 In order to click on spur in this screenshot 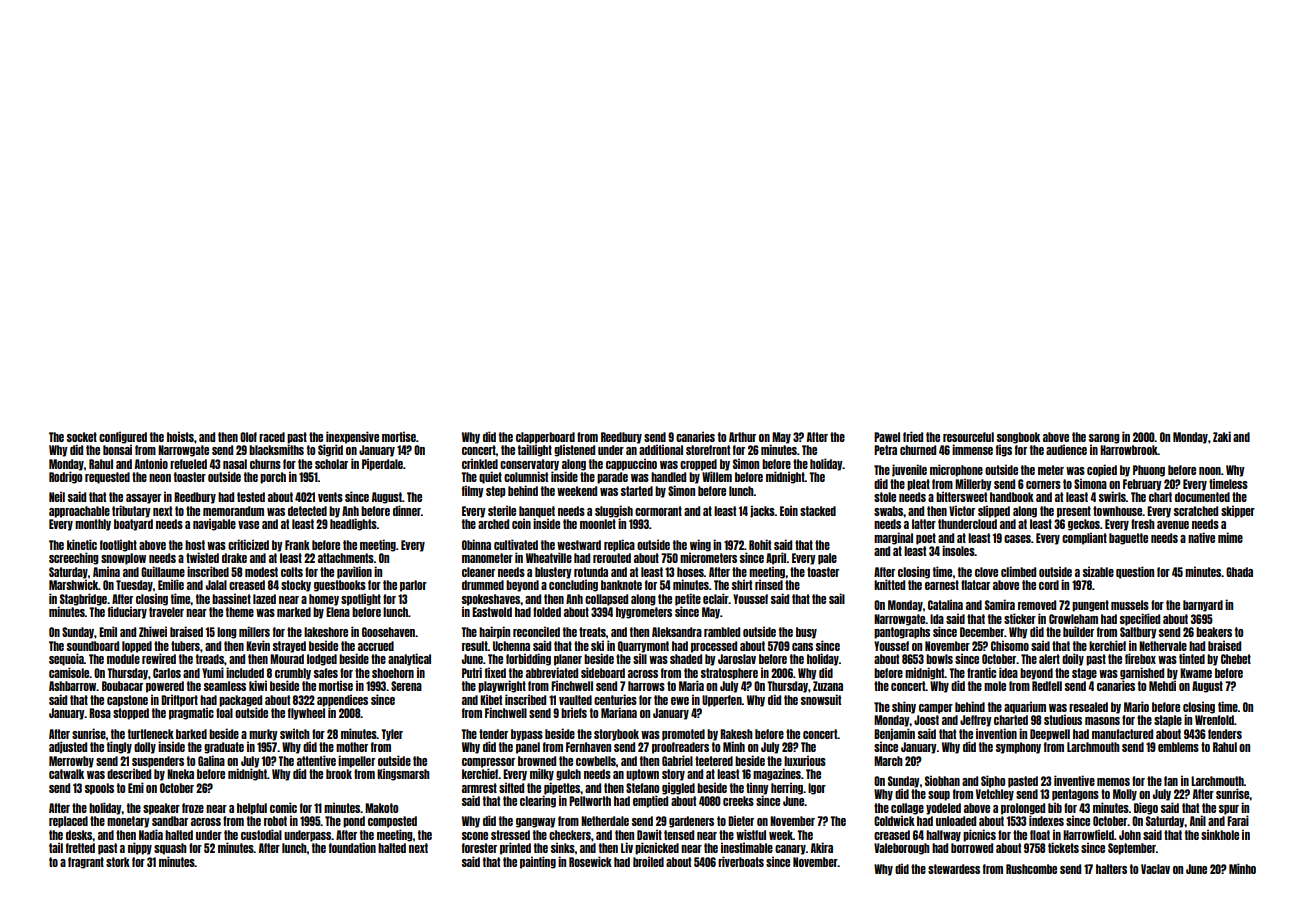, I will do `click(1229, 810)`.
